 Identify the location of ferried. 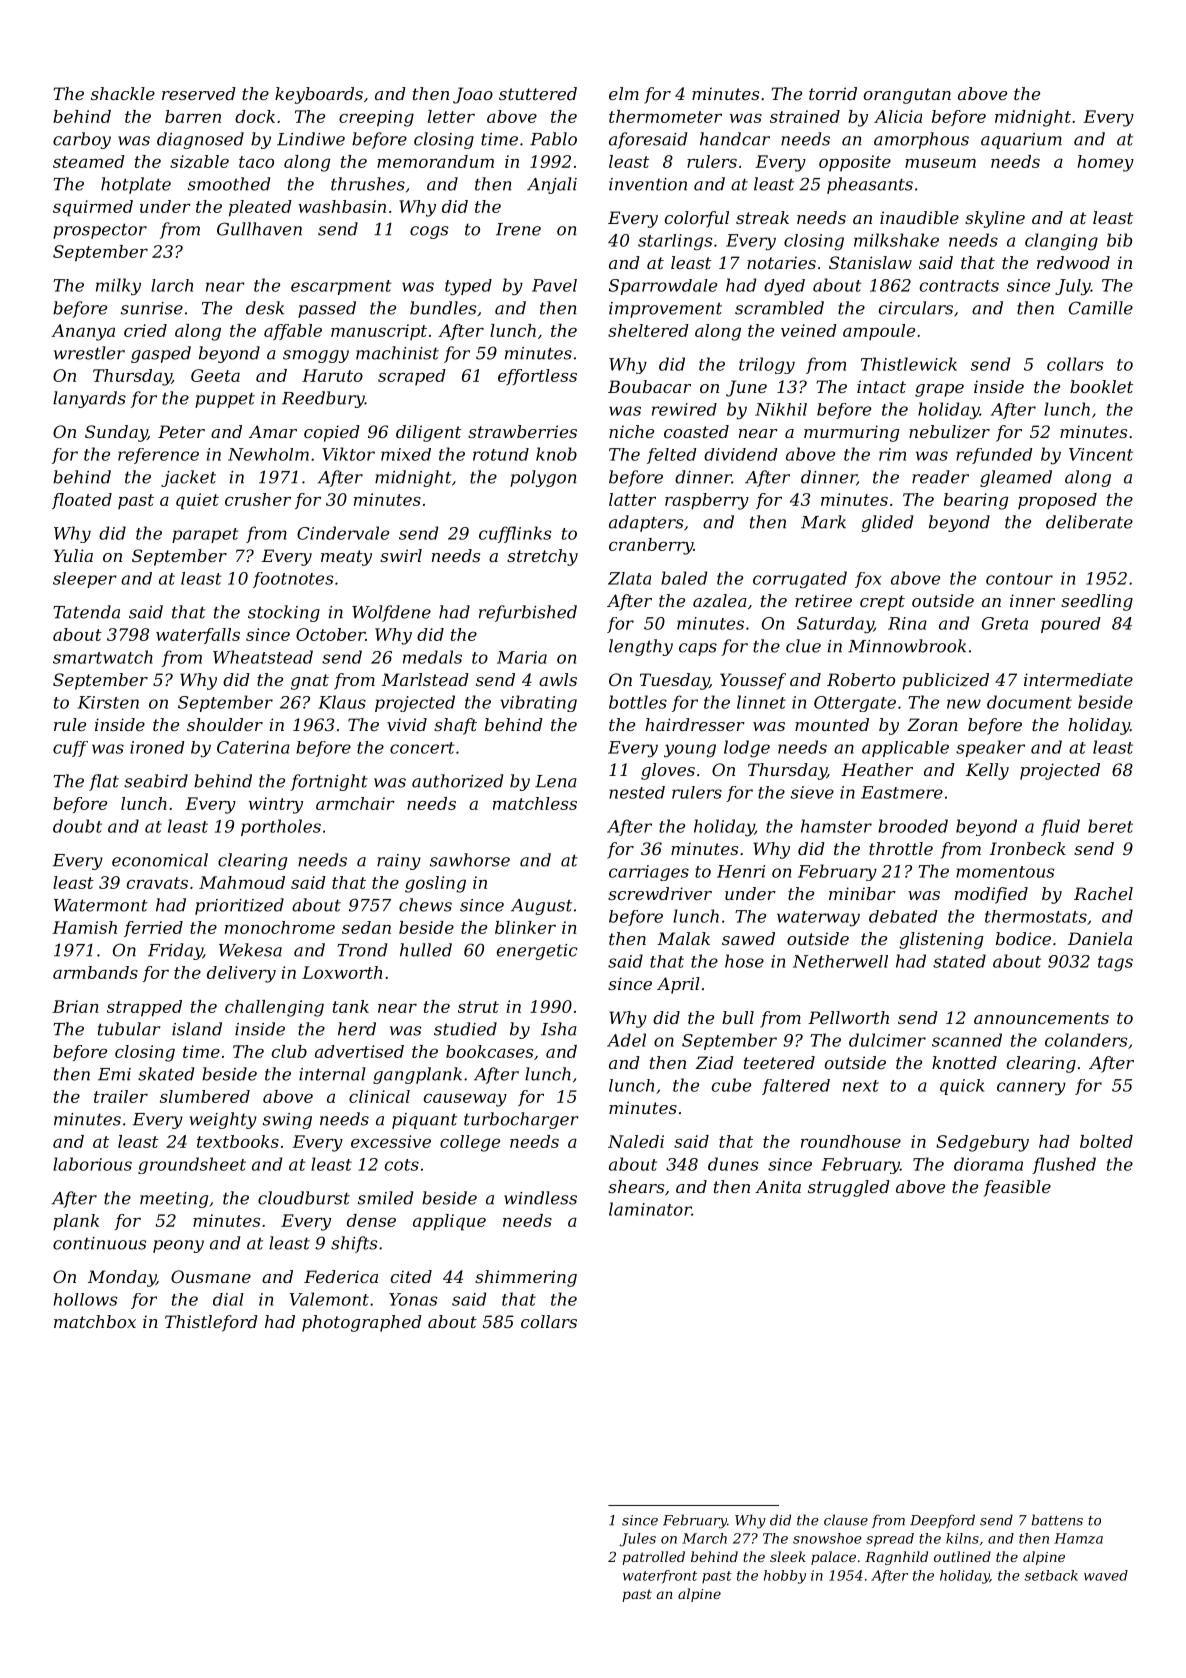
(153, 929).
